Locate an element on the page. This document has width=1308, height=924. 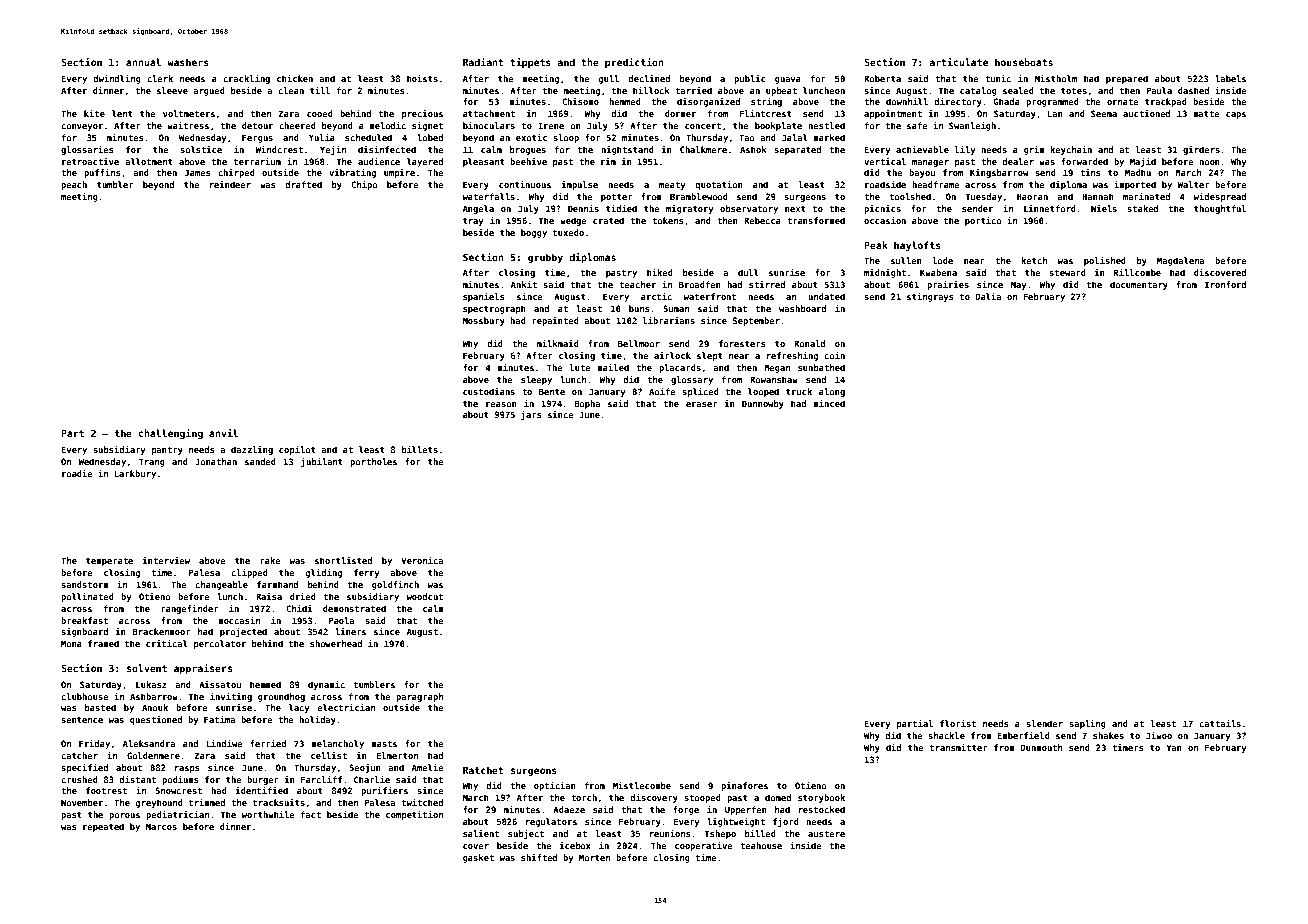
cattails is located at coordinates (1220, 723).
